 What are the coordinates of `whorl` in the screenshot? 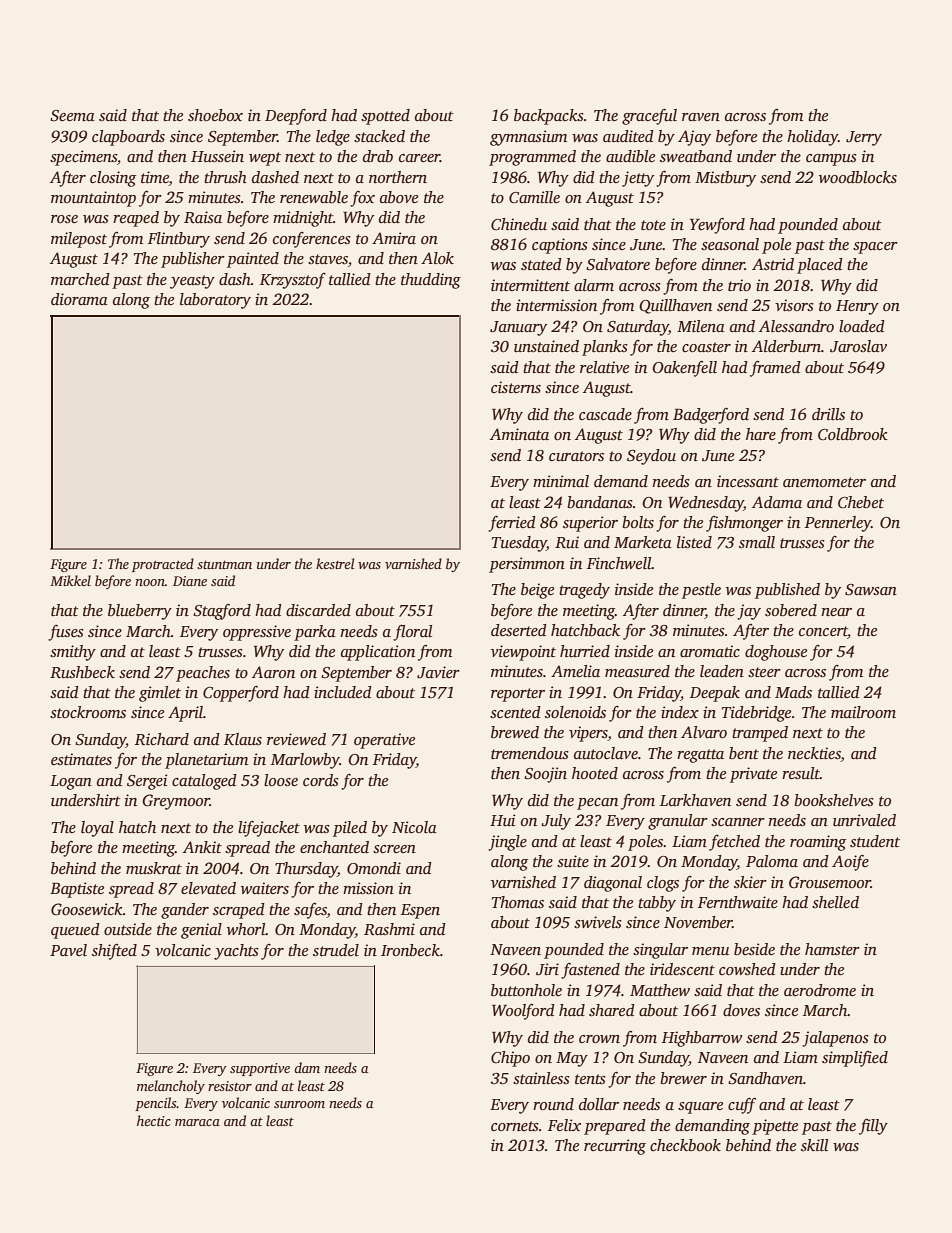 It's located at (246, 929).
